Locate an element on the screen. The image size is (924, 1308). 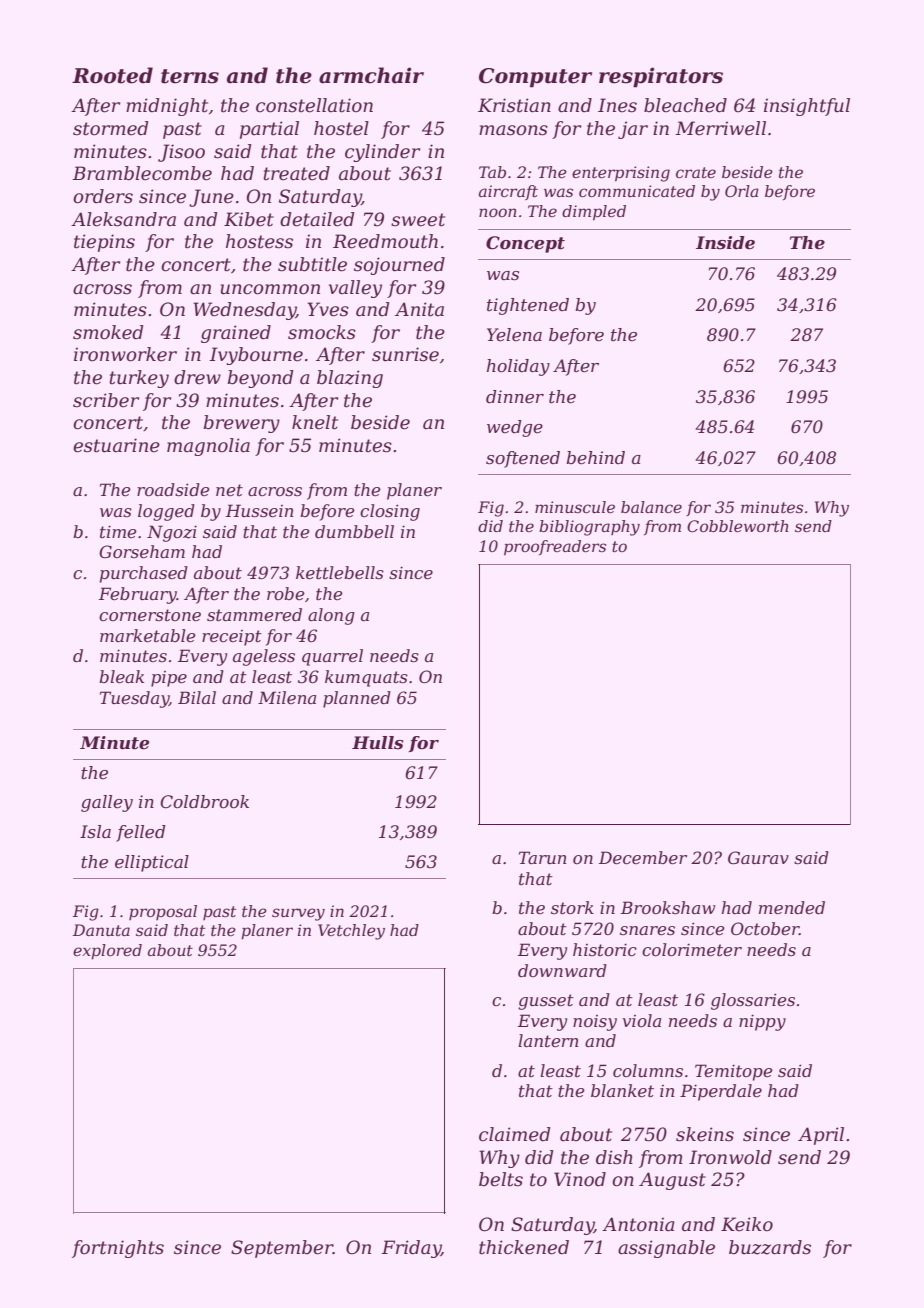
fortnights is located at coordinates (118, 1249).
